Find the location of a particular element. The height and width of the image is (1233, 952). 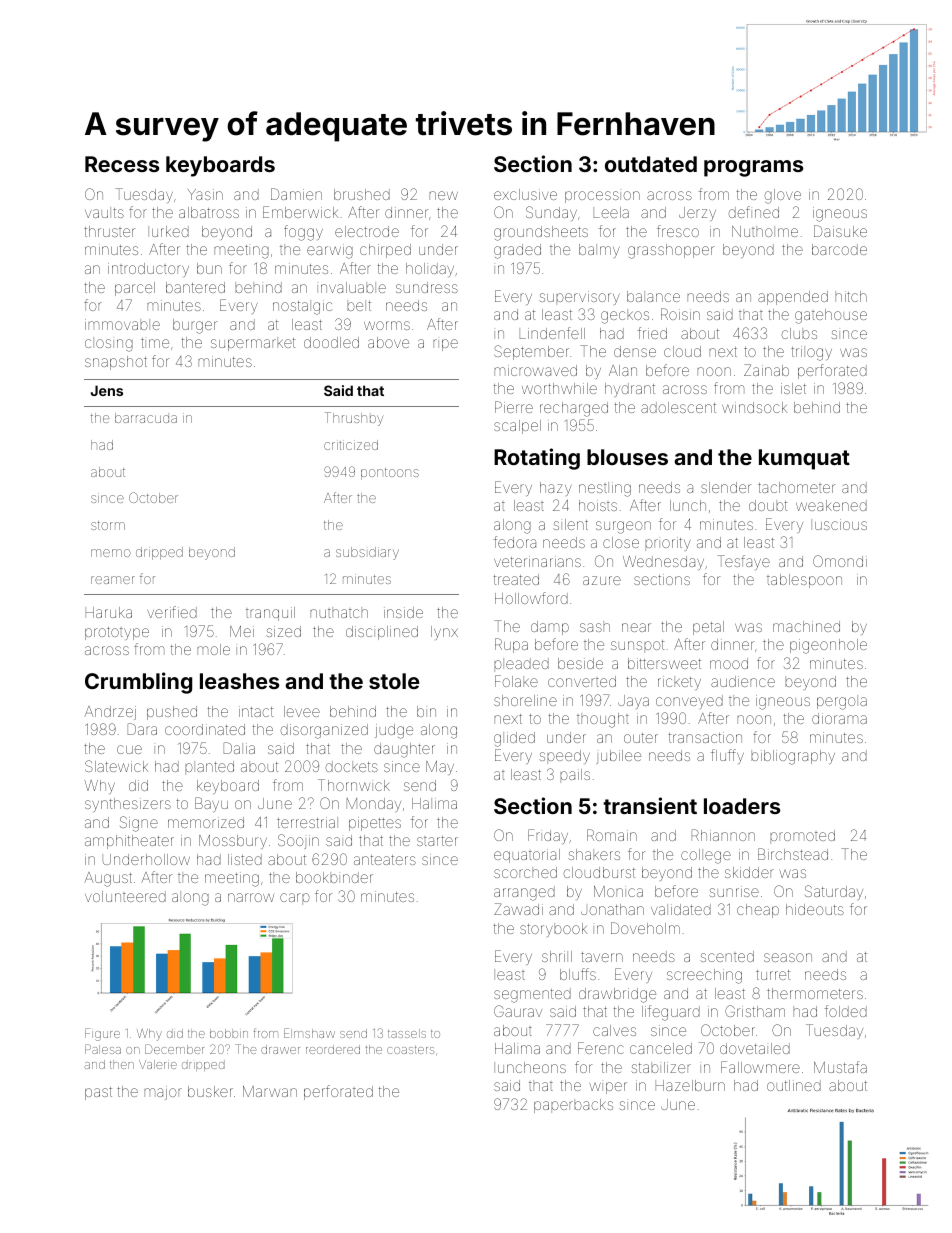

tablespoon is located at coordinates (804, 581).
